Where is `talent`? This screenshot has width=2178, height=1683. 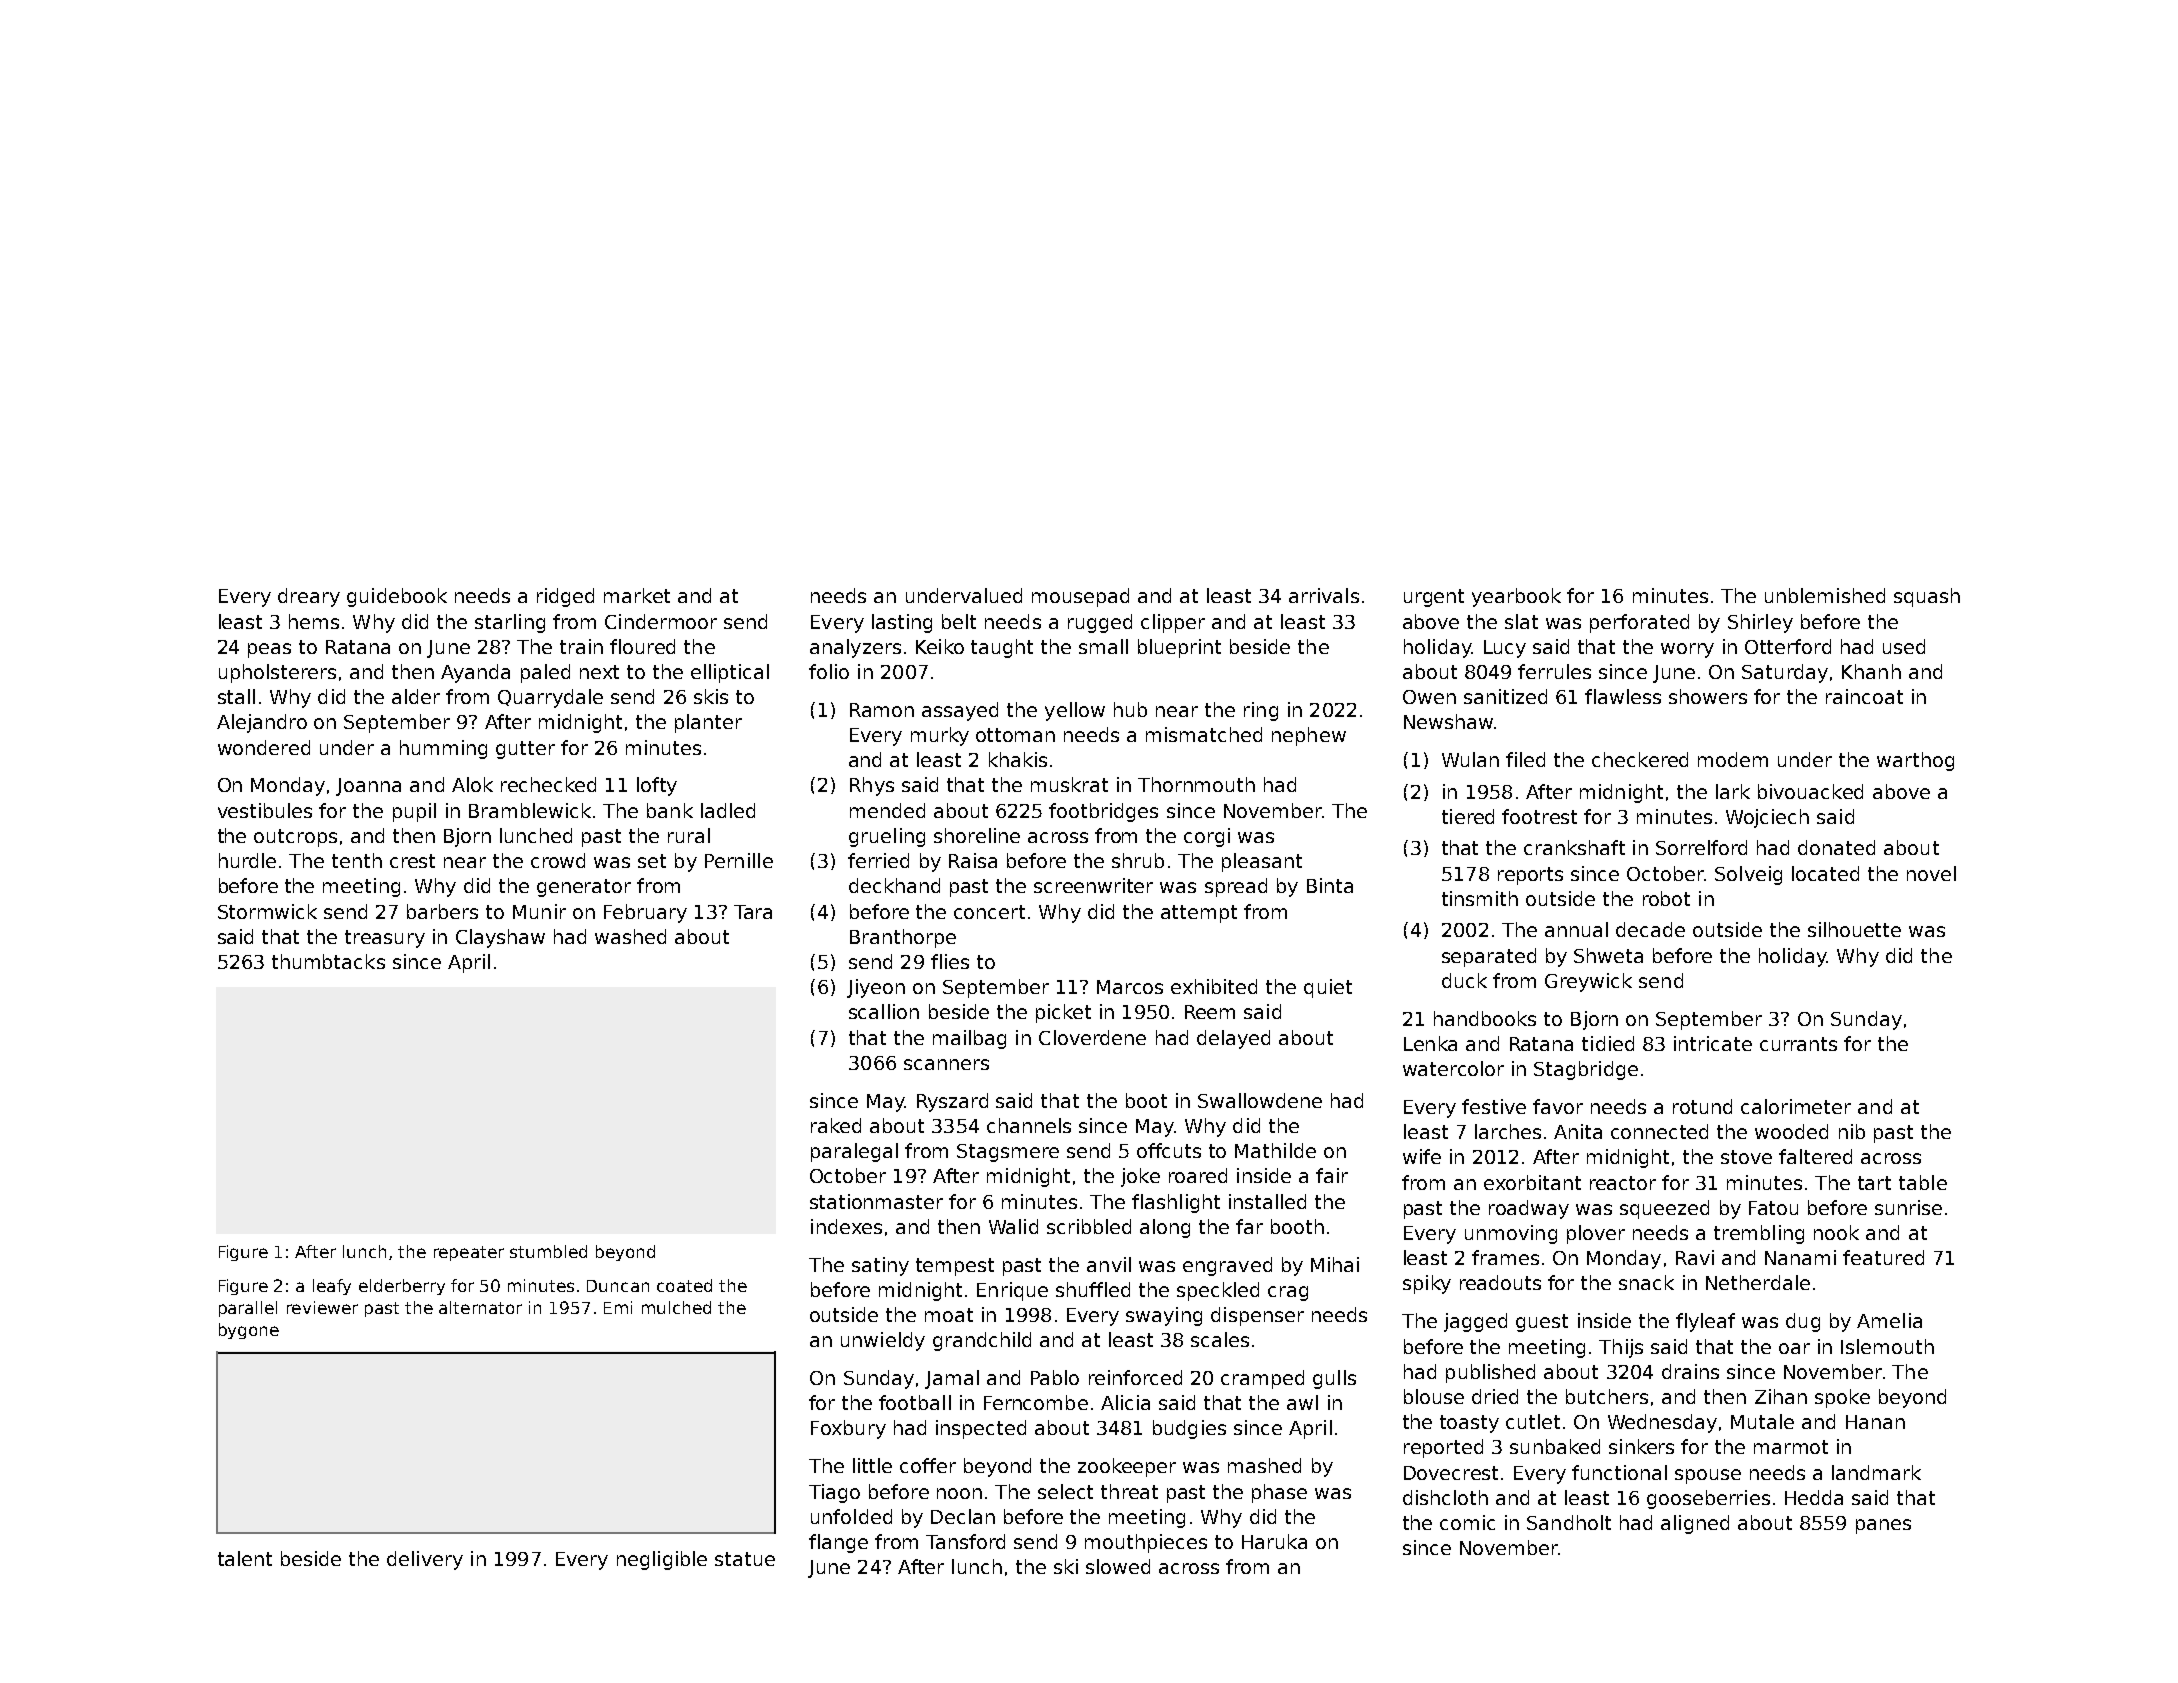 talent is located at coordinates (245, 1558).
